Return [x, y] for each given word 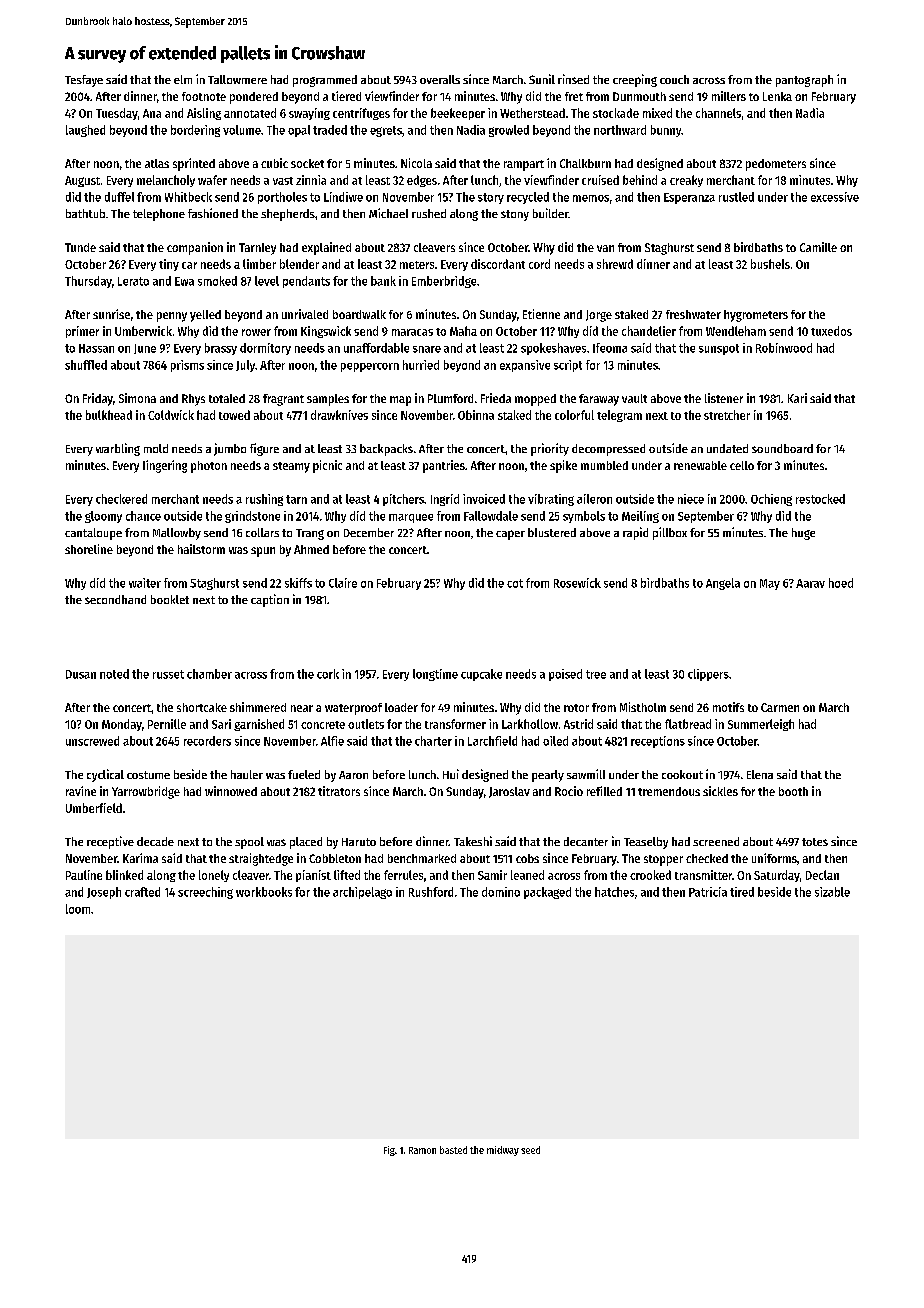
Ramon [422, 1150]
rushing [264, 500]
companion [195, 248]
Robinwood [784, 348]
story [491, 198]
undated [727, 448]
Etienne [541, 314]
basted [453, 1150]
